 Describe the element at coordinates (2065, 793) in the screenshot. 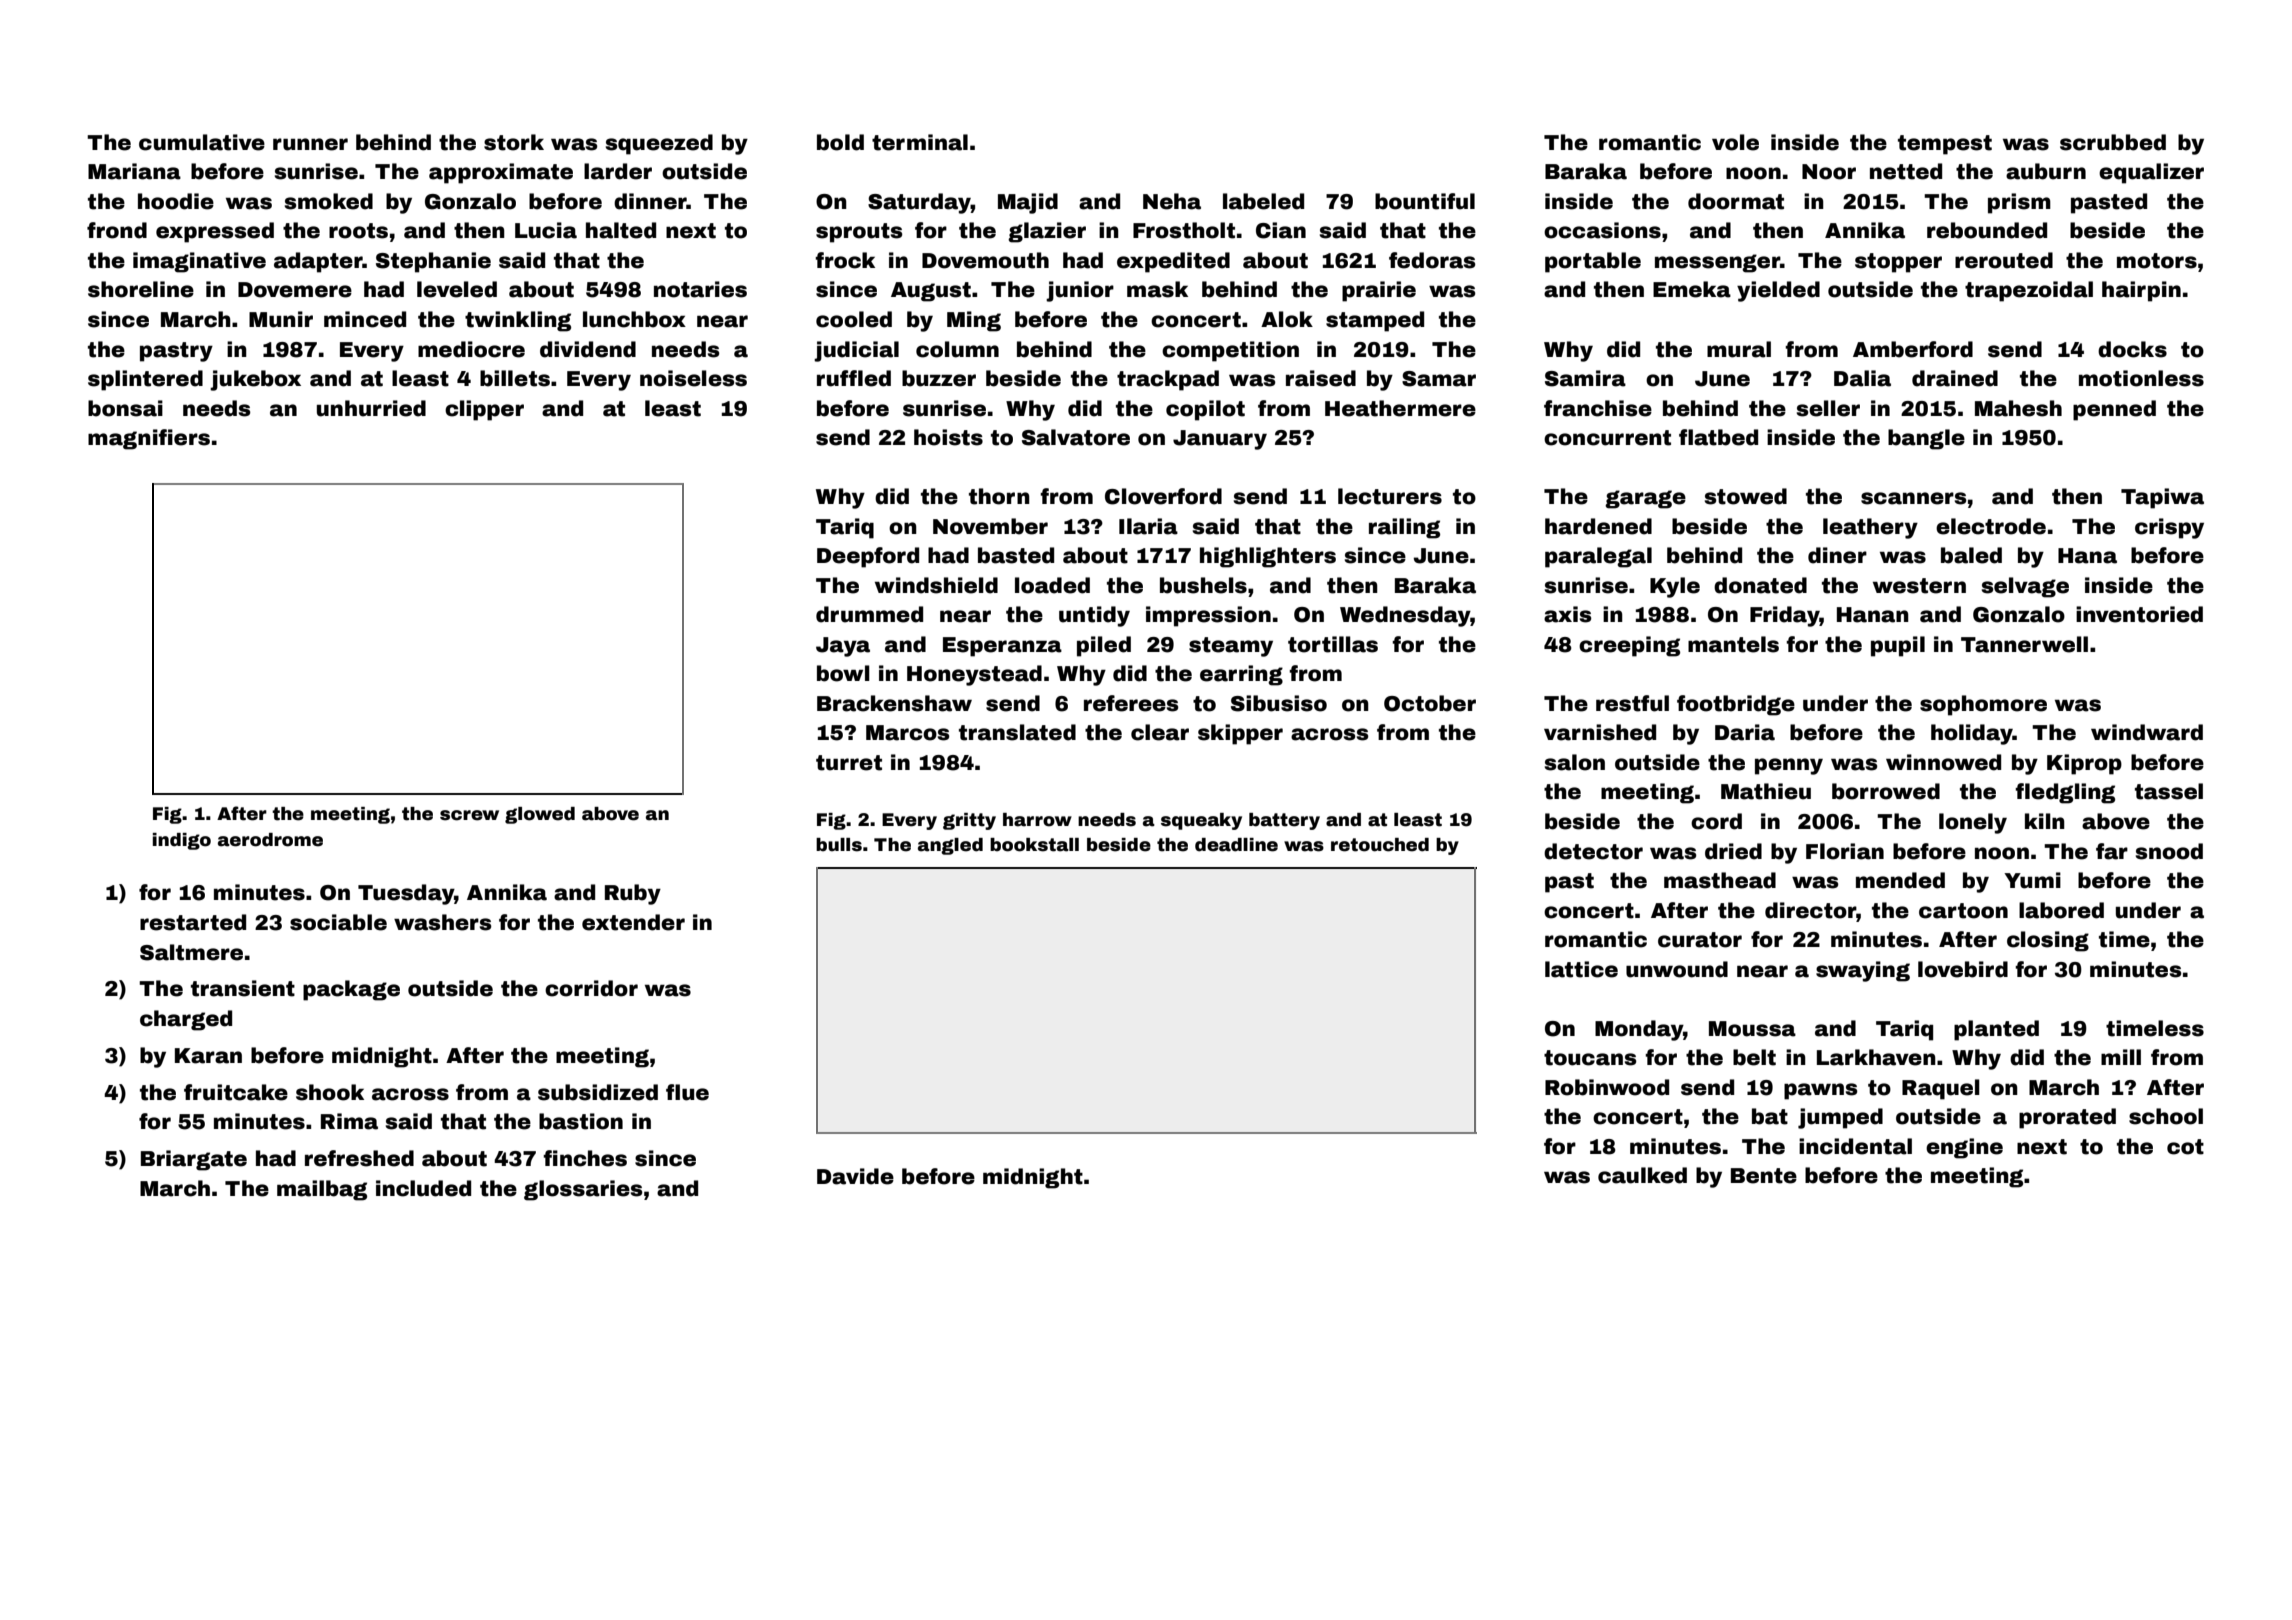

I see `fledgling` at that location.
